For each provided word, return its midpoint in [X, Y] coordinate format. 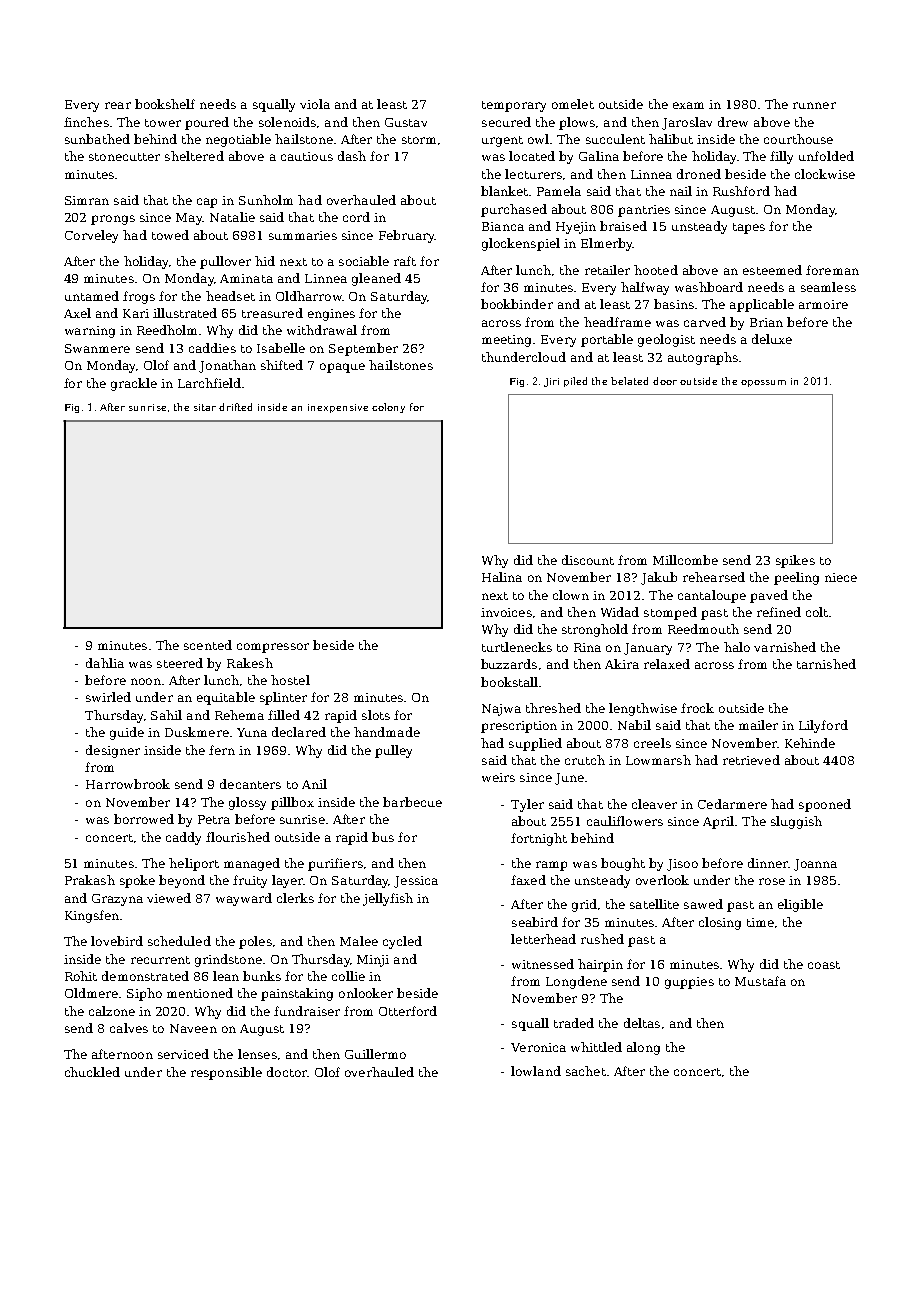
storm [419, 140]
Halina [502, 577]
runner [814, 105]
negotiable [238, 140]
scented [208, 645]
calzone [112, 1011]
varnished [785, 647]
